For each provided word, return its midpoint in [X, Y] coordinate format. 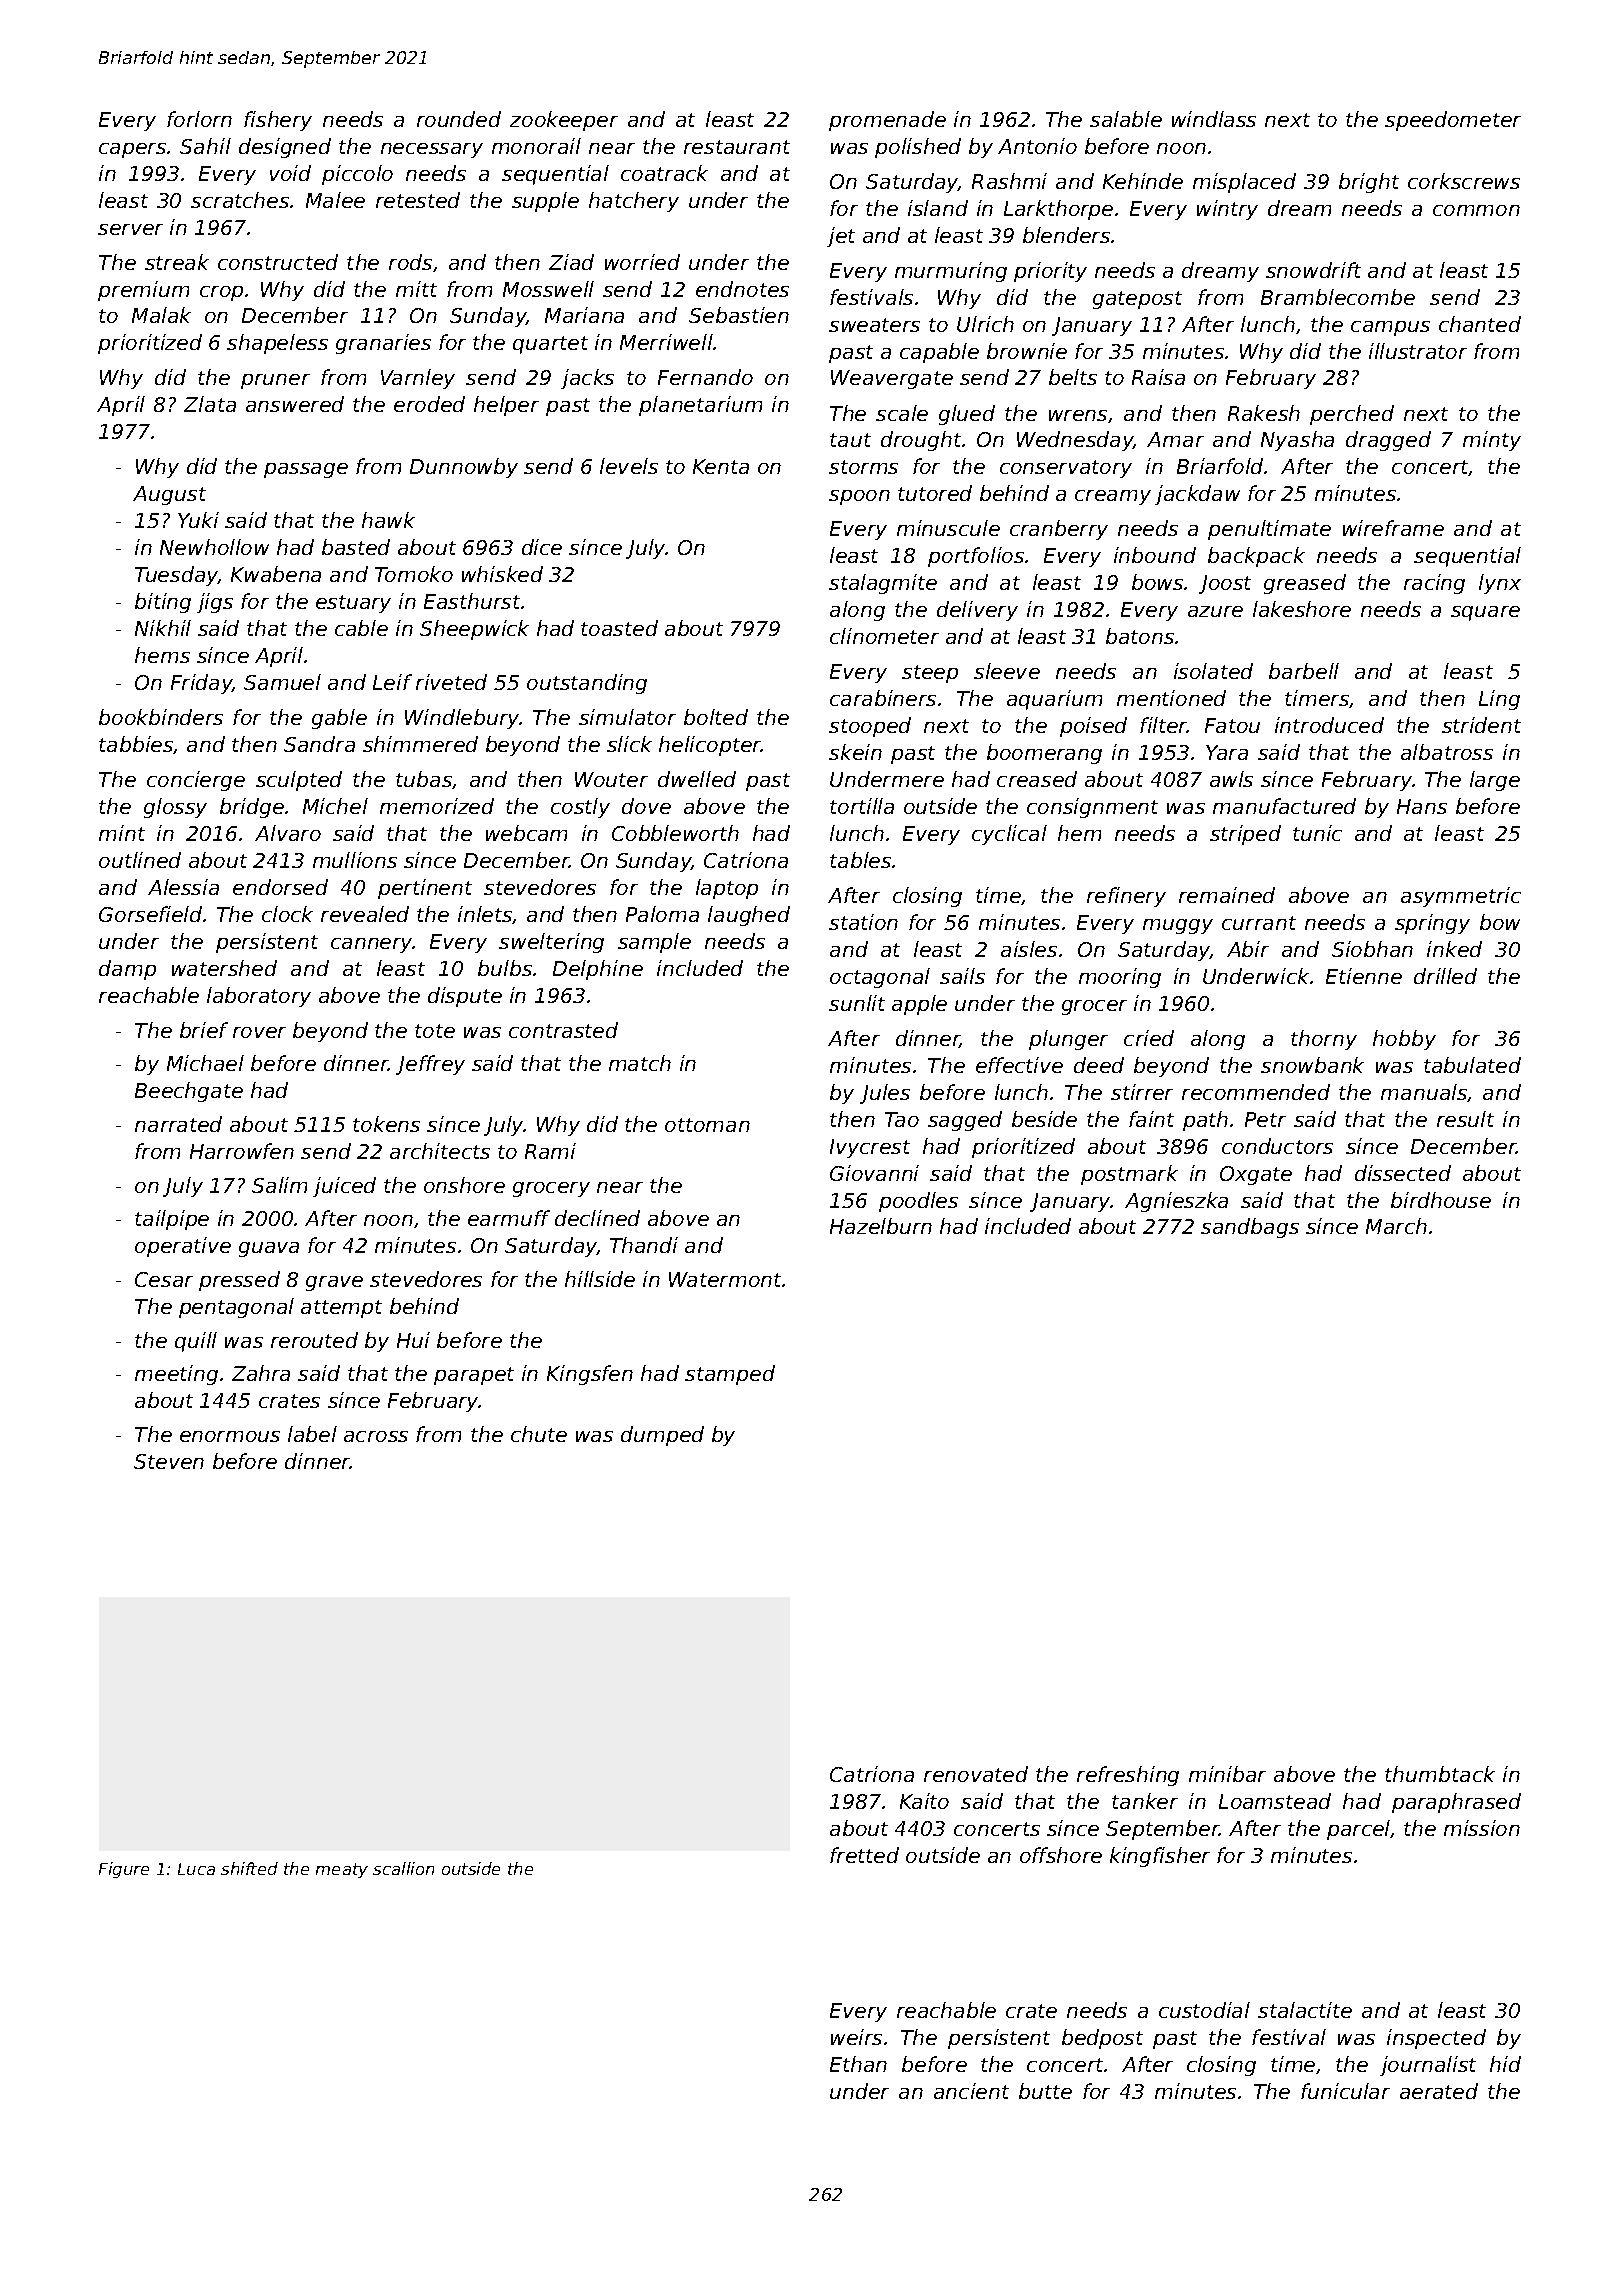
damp [127, 970]
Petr [1265, 1119]
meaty [342, 1870]
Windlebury [462, 719]
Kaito [924, 1801]
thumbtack [1440, 1774]
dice [542, 547]
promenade [887, 121]
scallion [403, 1868]
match [640, 1063]
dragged [1388, 441]
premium [143, 291]
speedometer [1453, 121]
